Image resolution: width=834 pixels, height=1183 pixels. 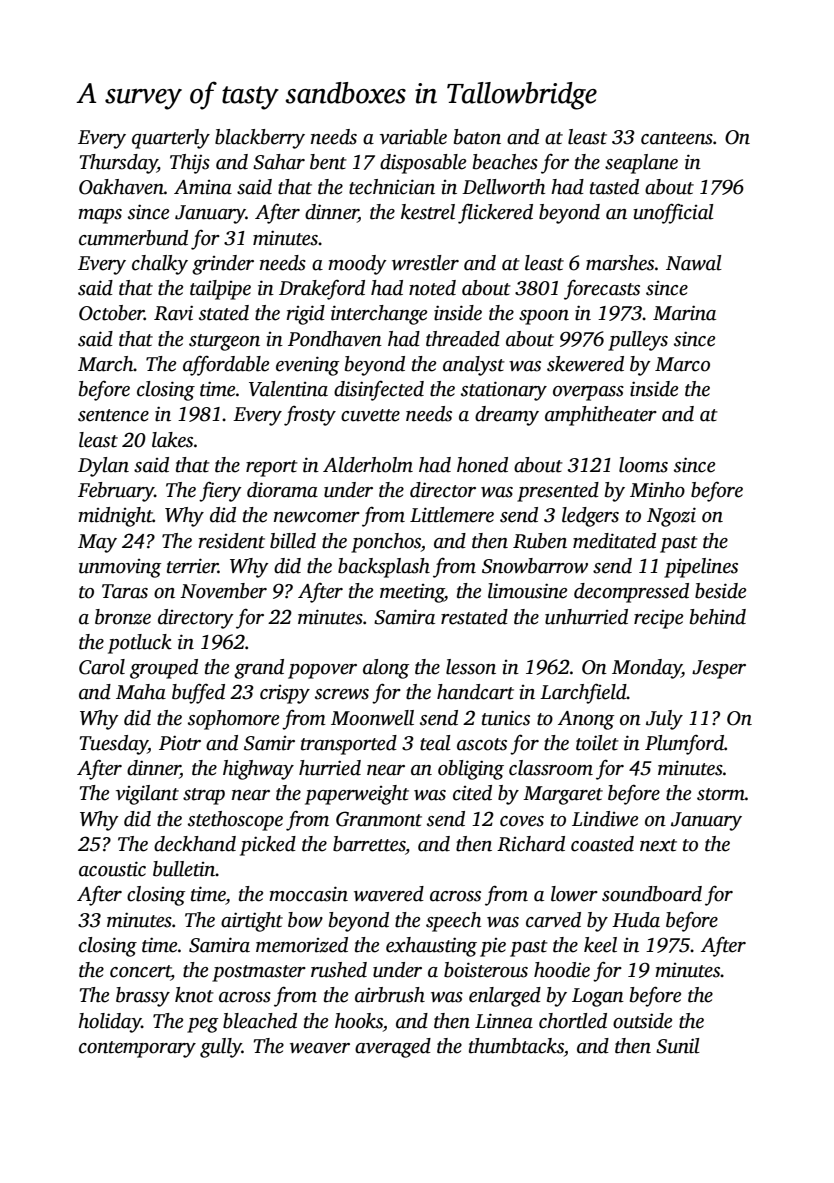 I want to click on beaches, so click(x=505, y=162).
